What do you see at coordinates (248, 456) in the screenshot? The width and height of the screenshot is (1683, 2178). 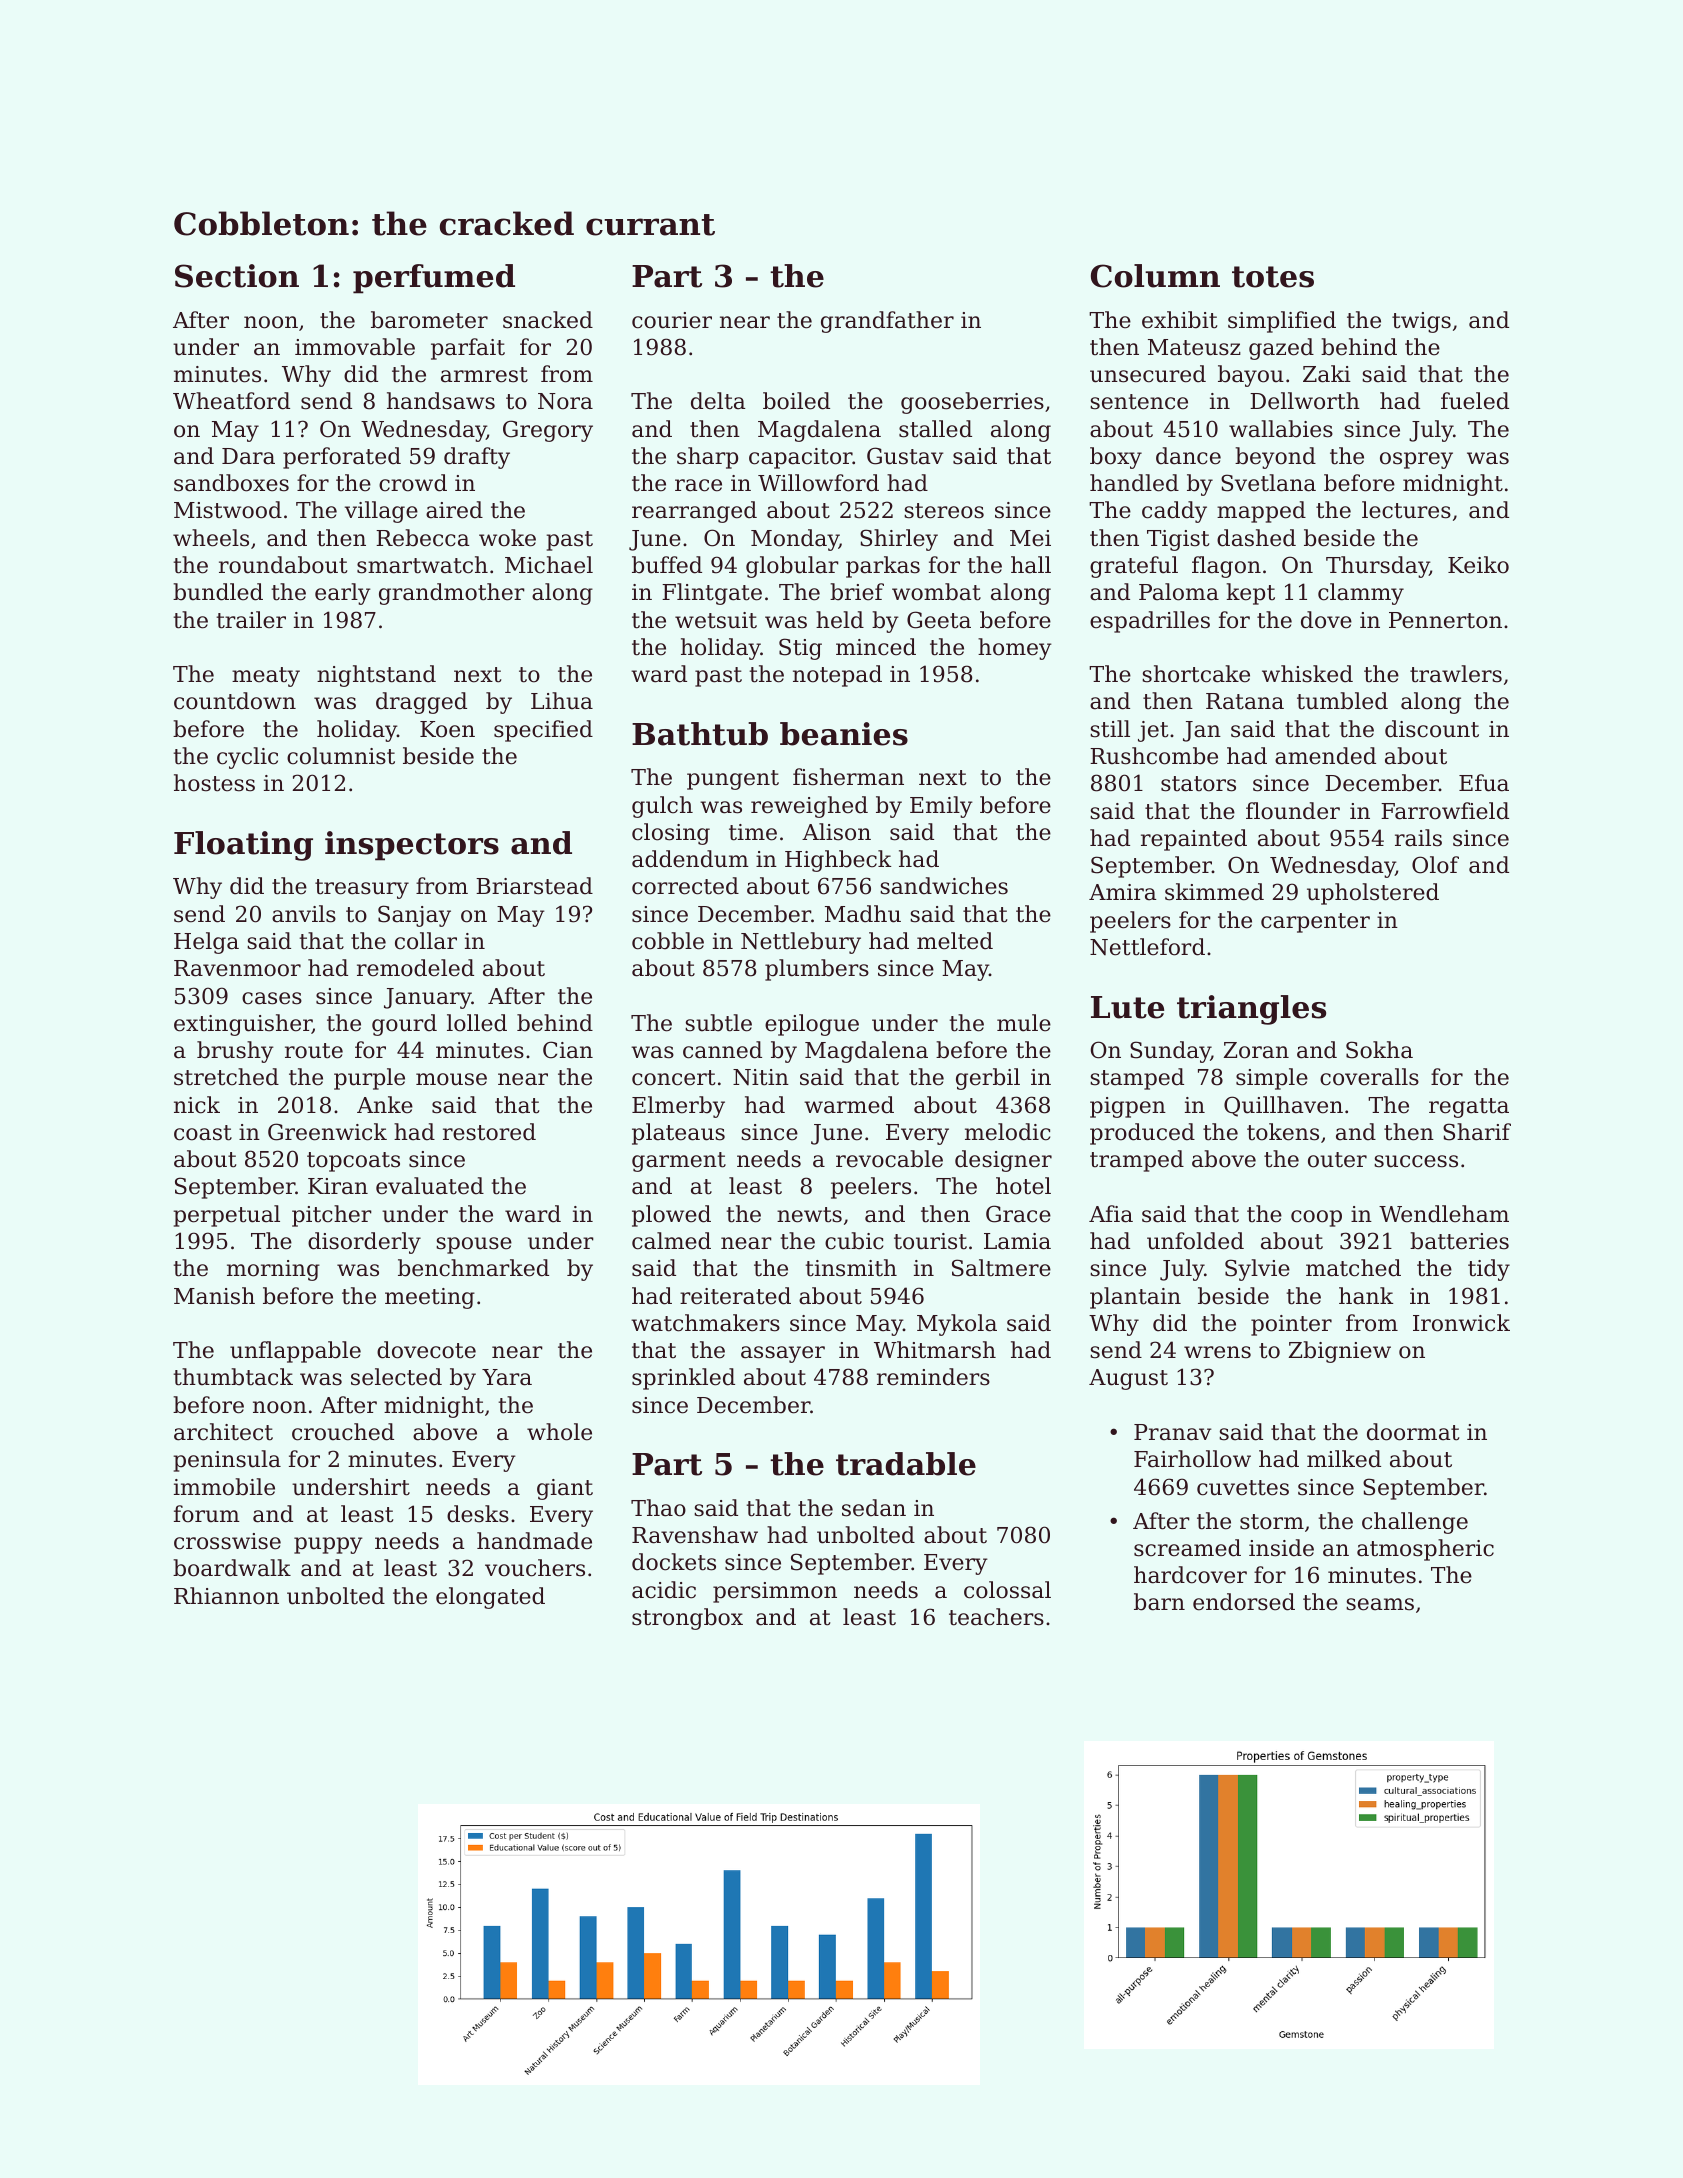 I see `Dara` at bounding box center [248, 456].
